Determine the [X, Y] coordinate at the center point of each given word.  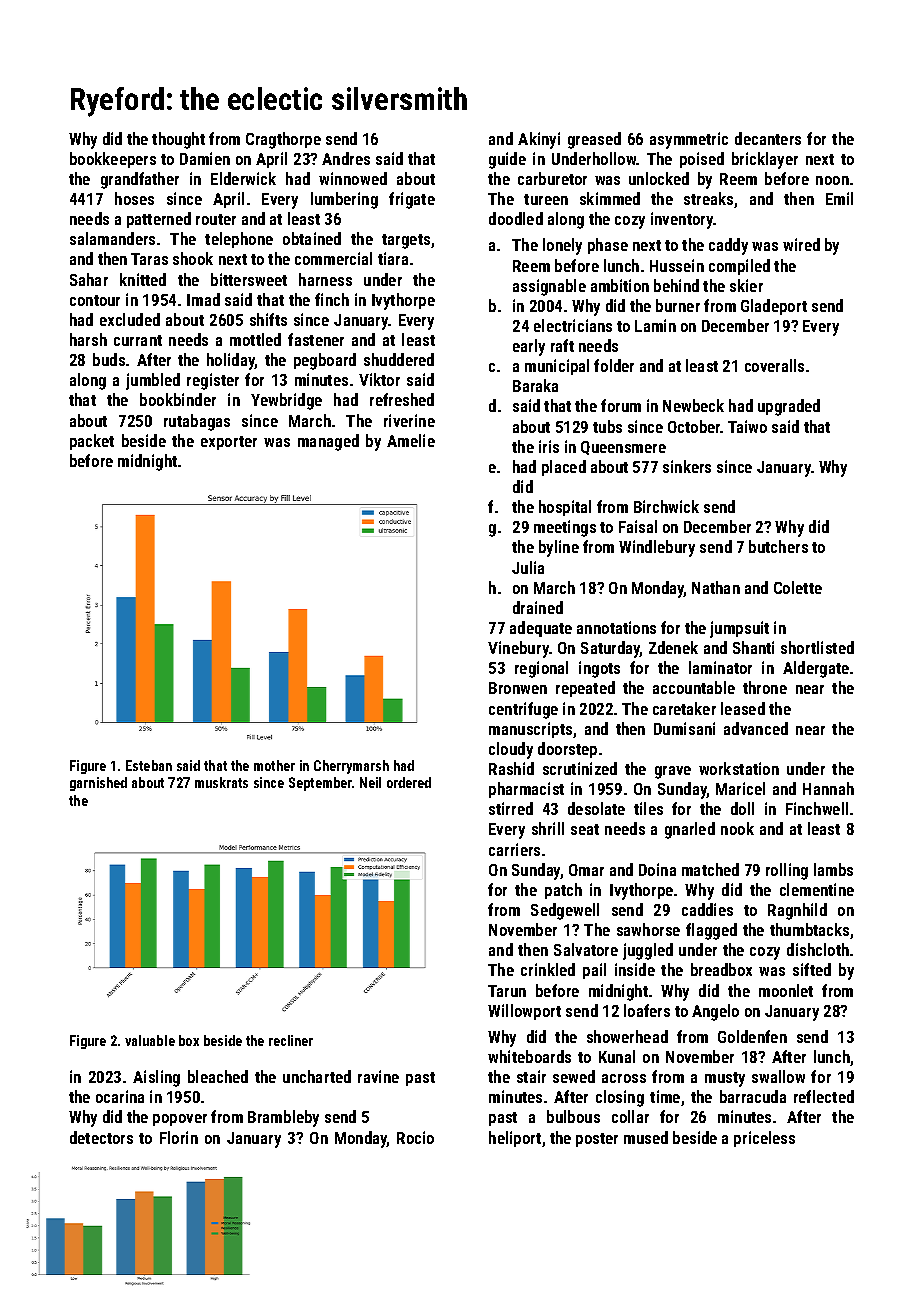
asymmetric [689, 140]
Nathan [716, 587]
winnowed [353, 178]
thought [178, 140]
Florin [179, 1137]
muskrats [221, 782]
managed [328, 442]
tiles [648, 808]
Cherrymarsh [351, 767]
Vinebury [518, 649]
